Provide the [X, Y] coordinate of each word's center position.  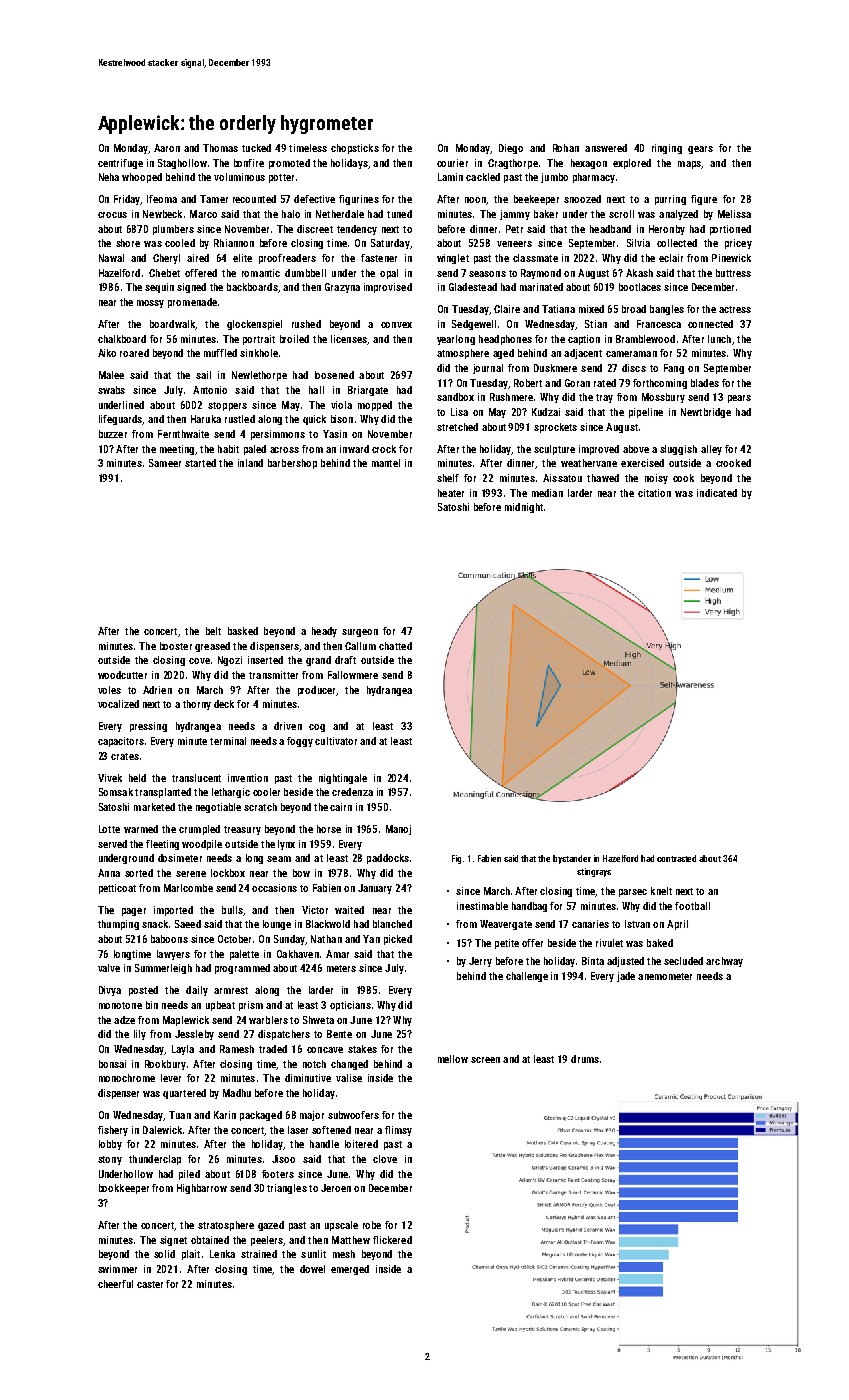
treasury [242, 830]
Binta [593, 961]
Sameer [165, 463]
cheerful [115, 1284]
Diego [511, 149]
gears [700, 150]
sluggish [678, 450]
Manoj [398, 830]
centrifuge [120, 164]
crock [384, 449]
